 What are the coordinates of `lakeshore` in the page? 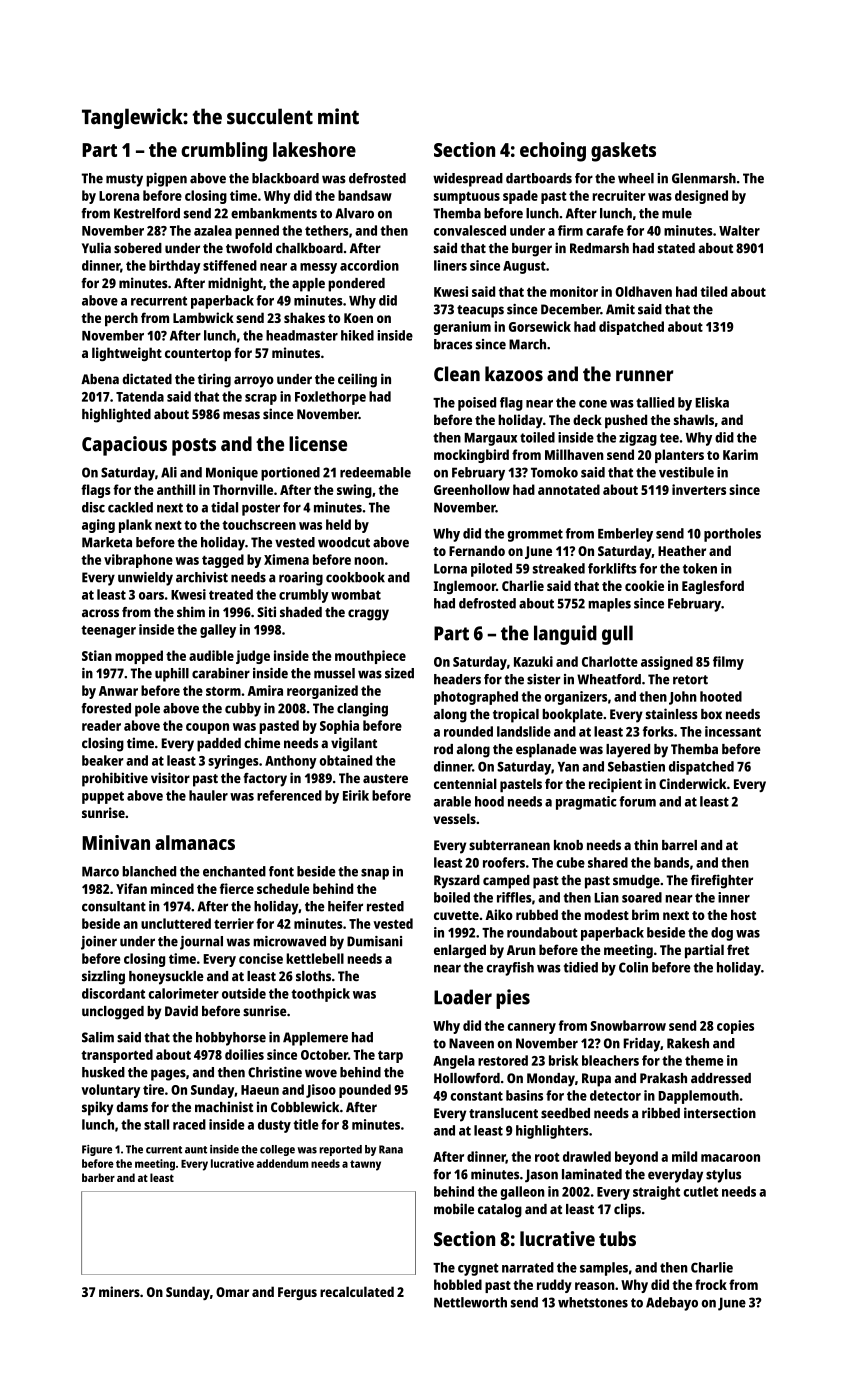 It's located at (314, 149).
